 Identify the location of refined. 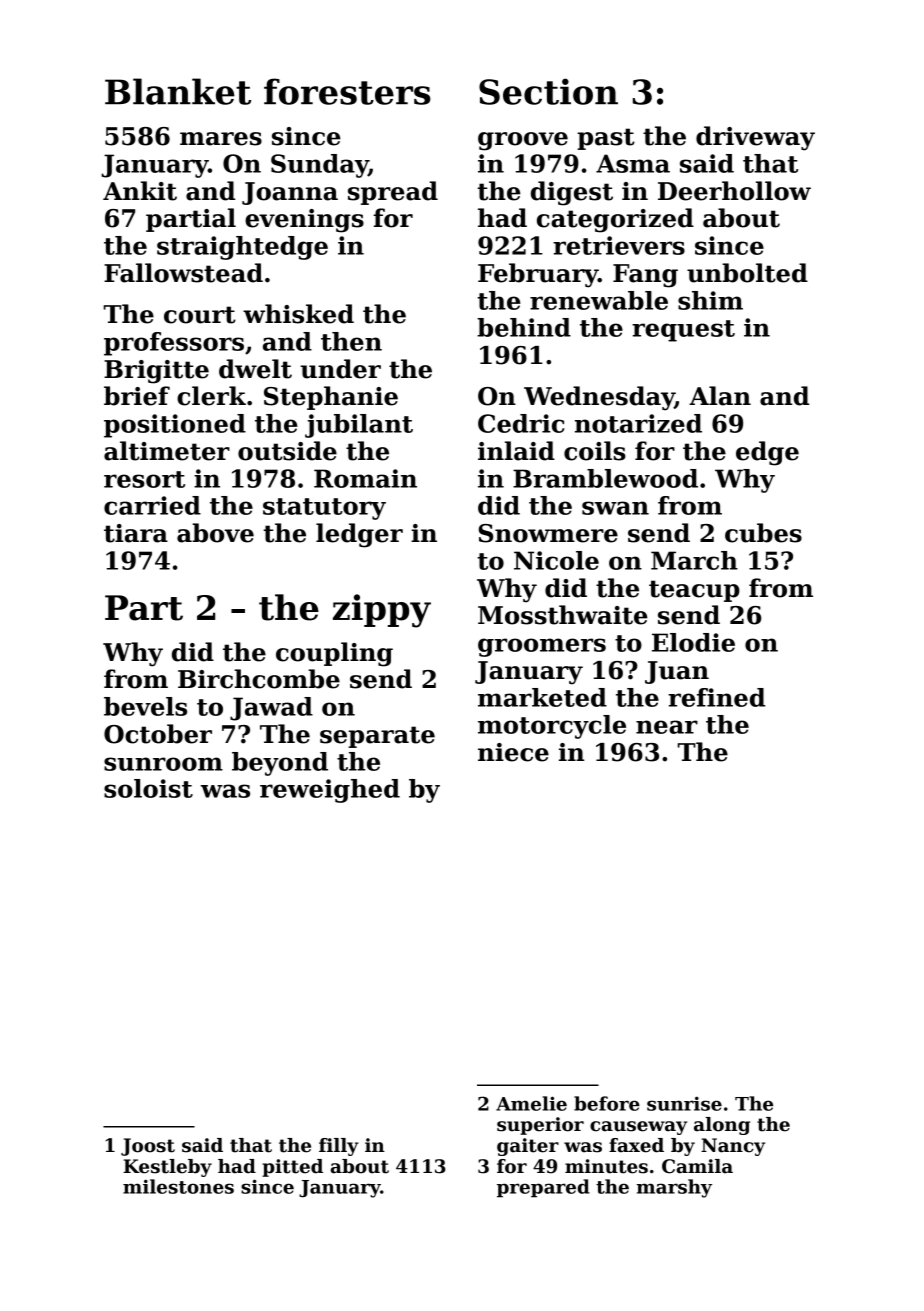
(716, 697).
